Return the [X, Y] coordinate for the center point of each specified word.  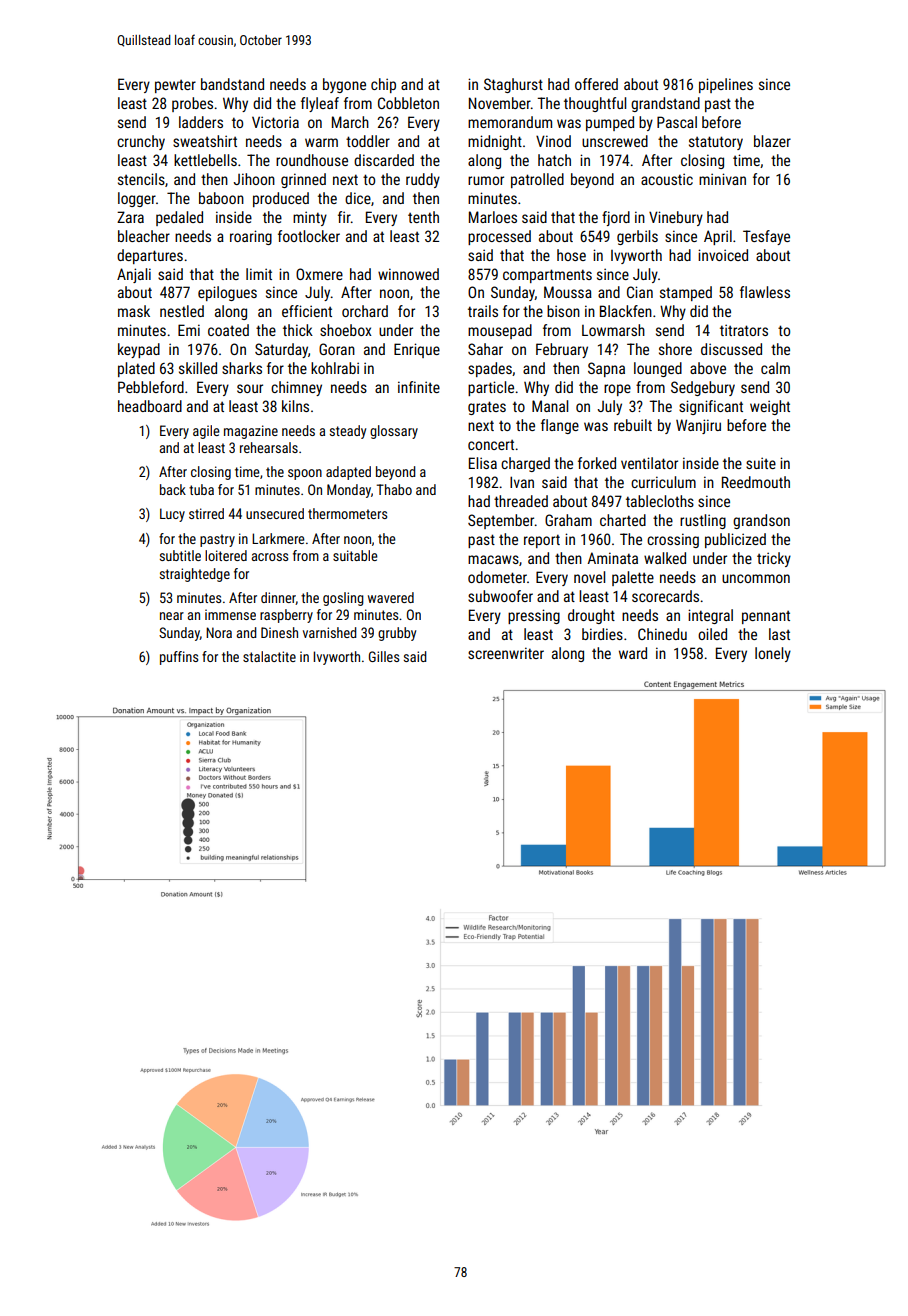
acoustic [667, 179]
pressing [534, 616]
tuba [201, 489]
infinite [419, 387]
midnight [495, 142]
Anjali [134, 275]
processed [499, 237]
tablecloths [660, 501]
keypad [139, 350]
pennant [766, 617]
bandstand [232, 84]
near [172, 616]
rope [617, 390]
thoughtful [595, 104]
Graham [568, 520]
